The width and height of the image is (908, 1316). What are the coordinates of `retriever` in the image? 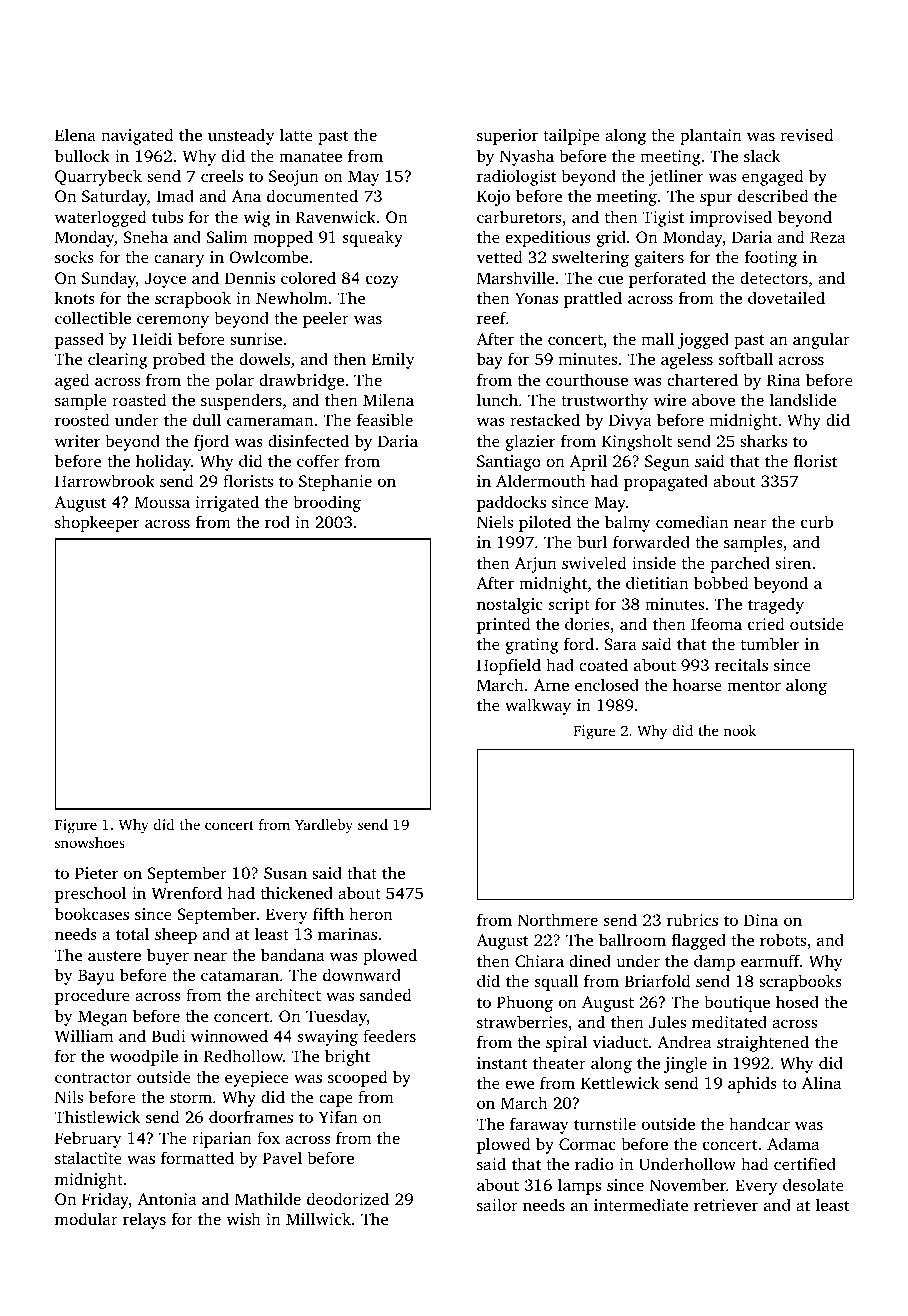 It's located at (726, 1205).
